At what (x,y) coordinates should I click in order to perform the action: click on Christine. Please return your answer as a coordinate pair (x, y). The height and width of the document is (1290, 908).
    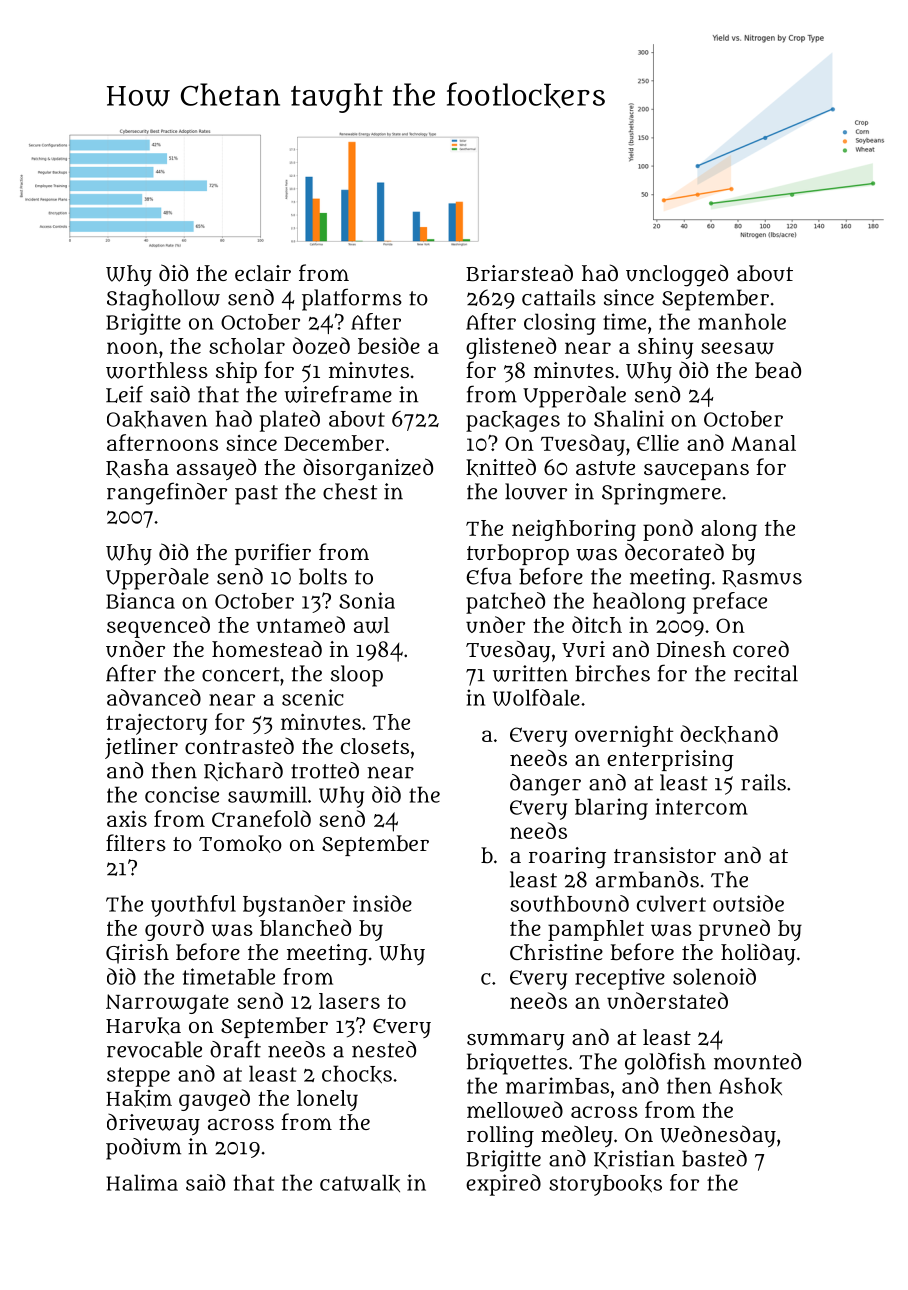
    Looking at the image, I should click on (556, 952).
